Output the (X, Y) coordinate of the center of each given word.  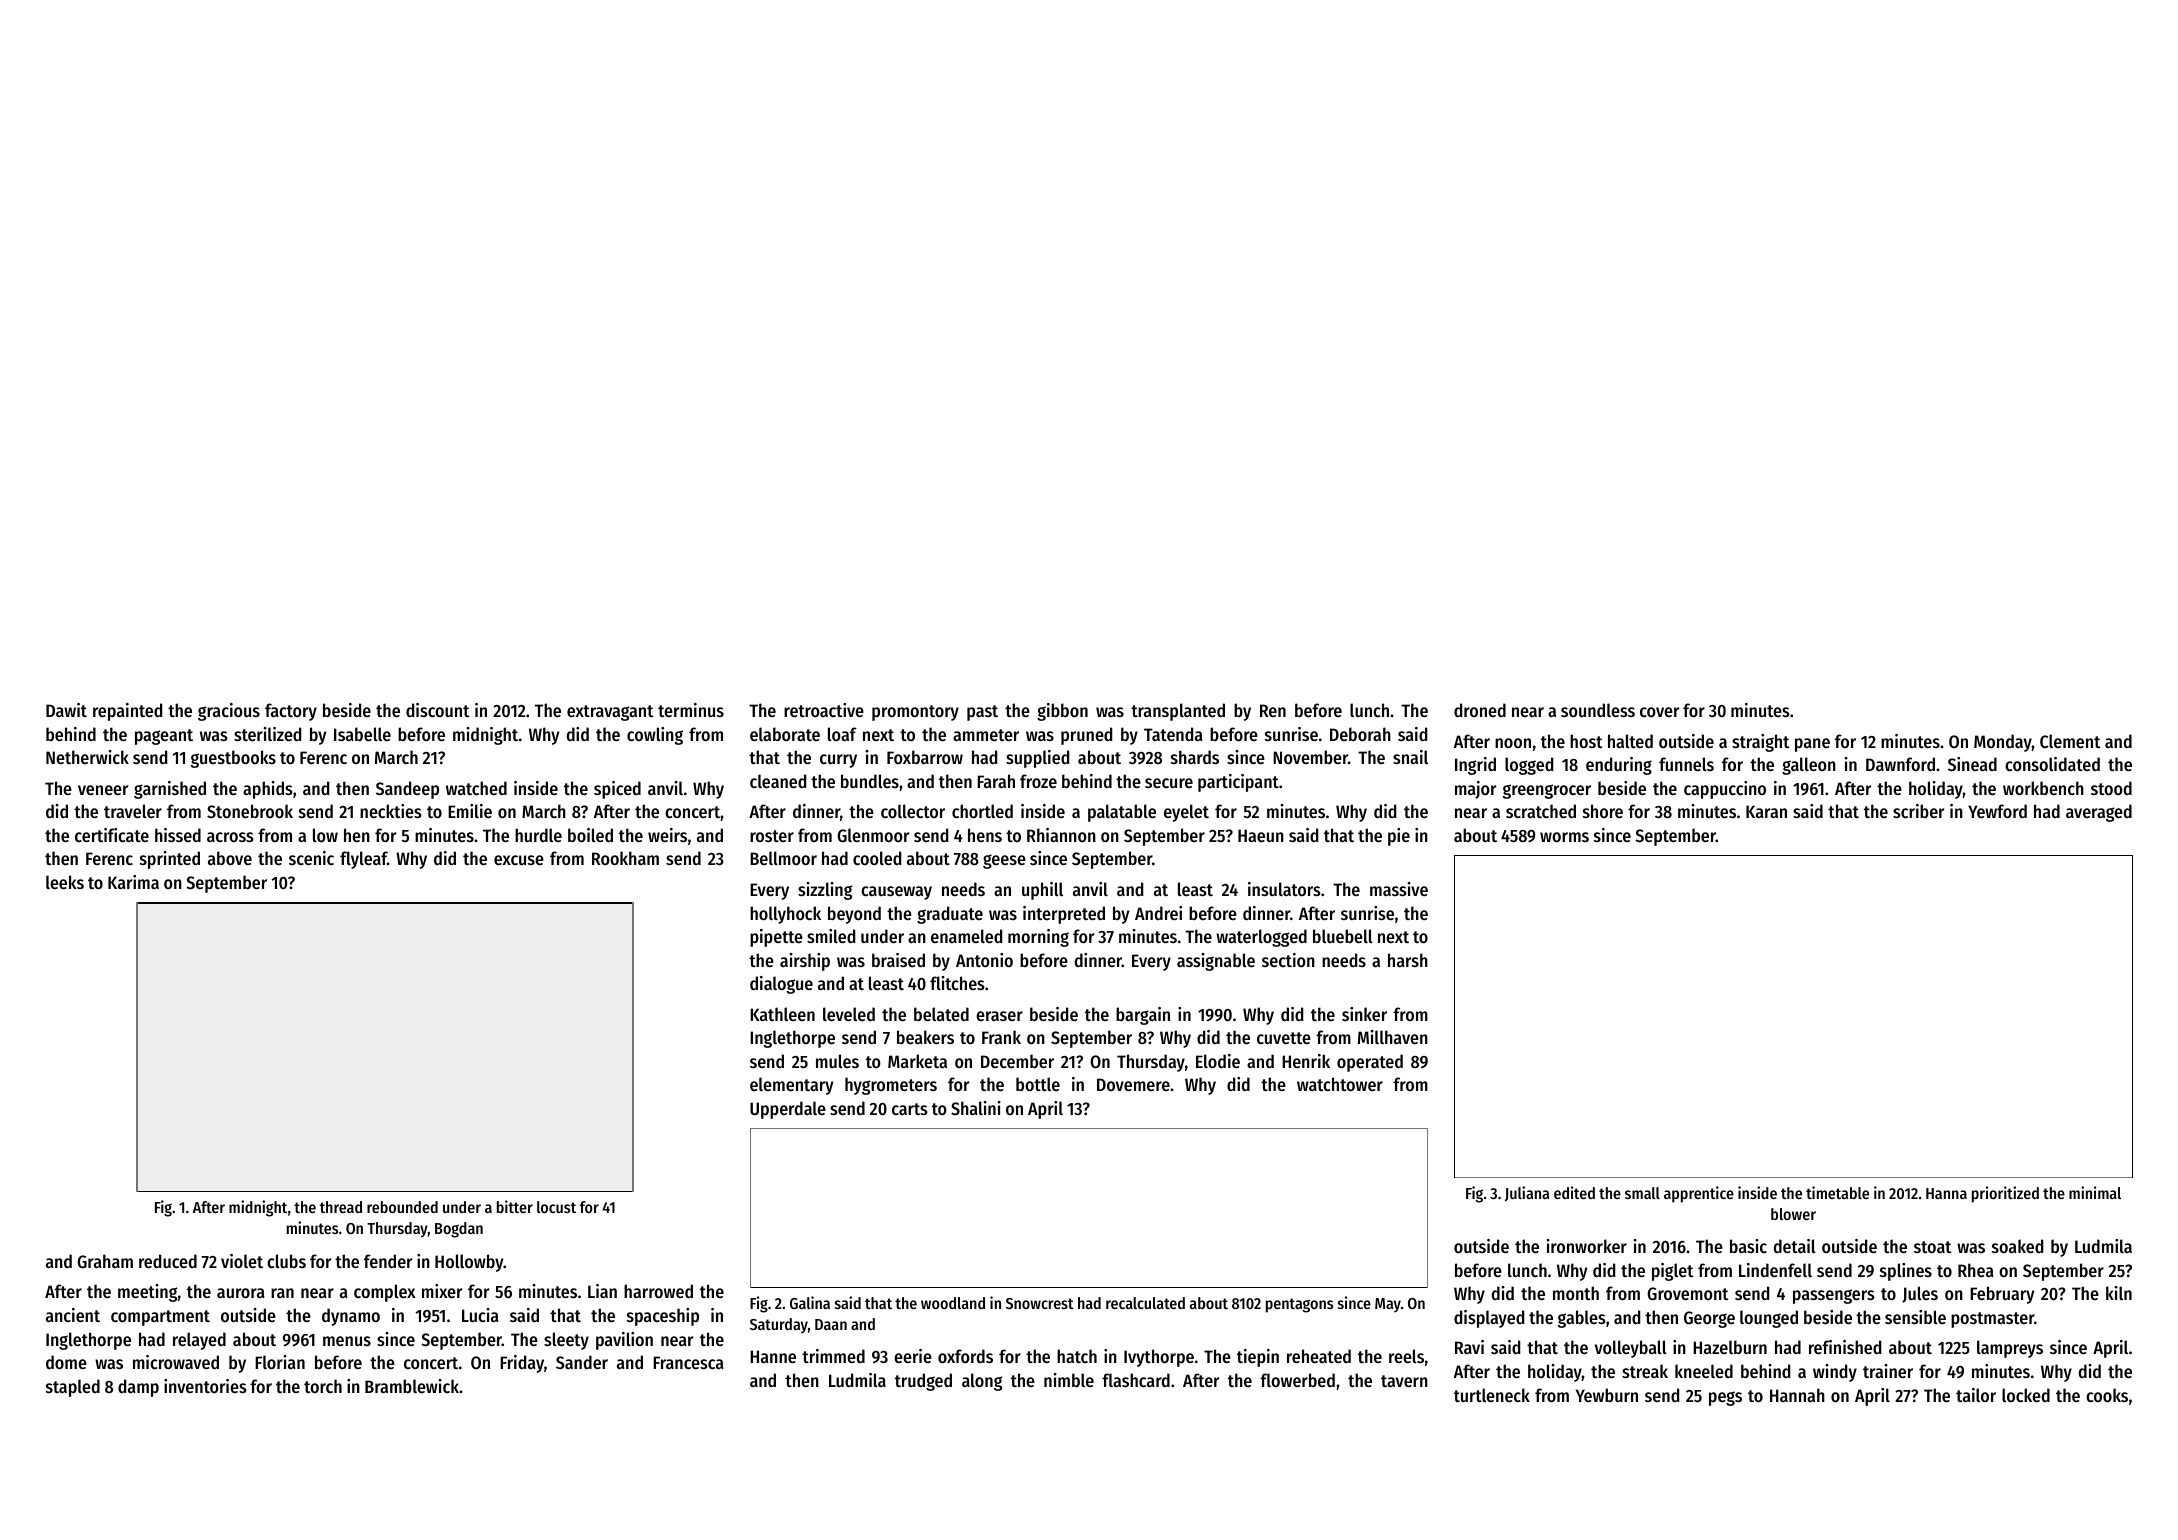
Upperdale (788, 1110)
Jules (1920, 1294)
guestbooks (233, 759)
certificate (112, 835)
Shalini (976, 1108)
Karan (1766, 811)
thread (341, 1207)
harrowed (658, 1291)
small (1642, 1193)
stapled (73, 1388)
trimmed (833, 1356)
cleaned (778, 781)
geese (1004, 861)
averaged (2099, 813)
